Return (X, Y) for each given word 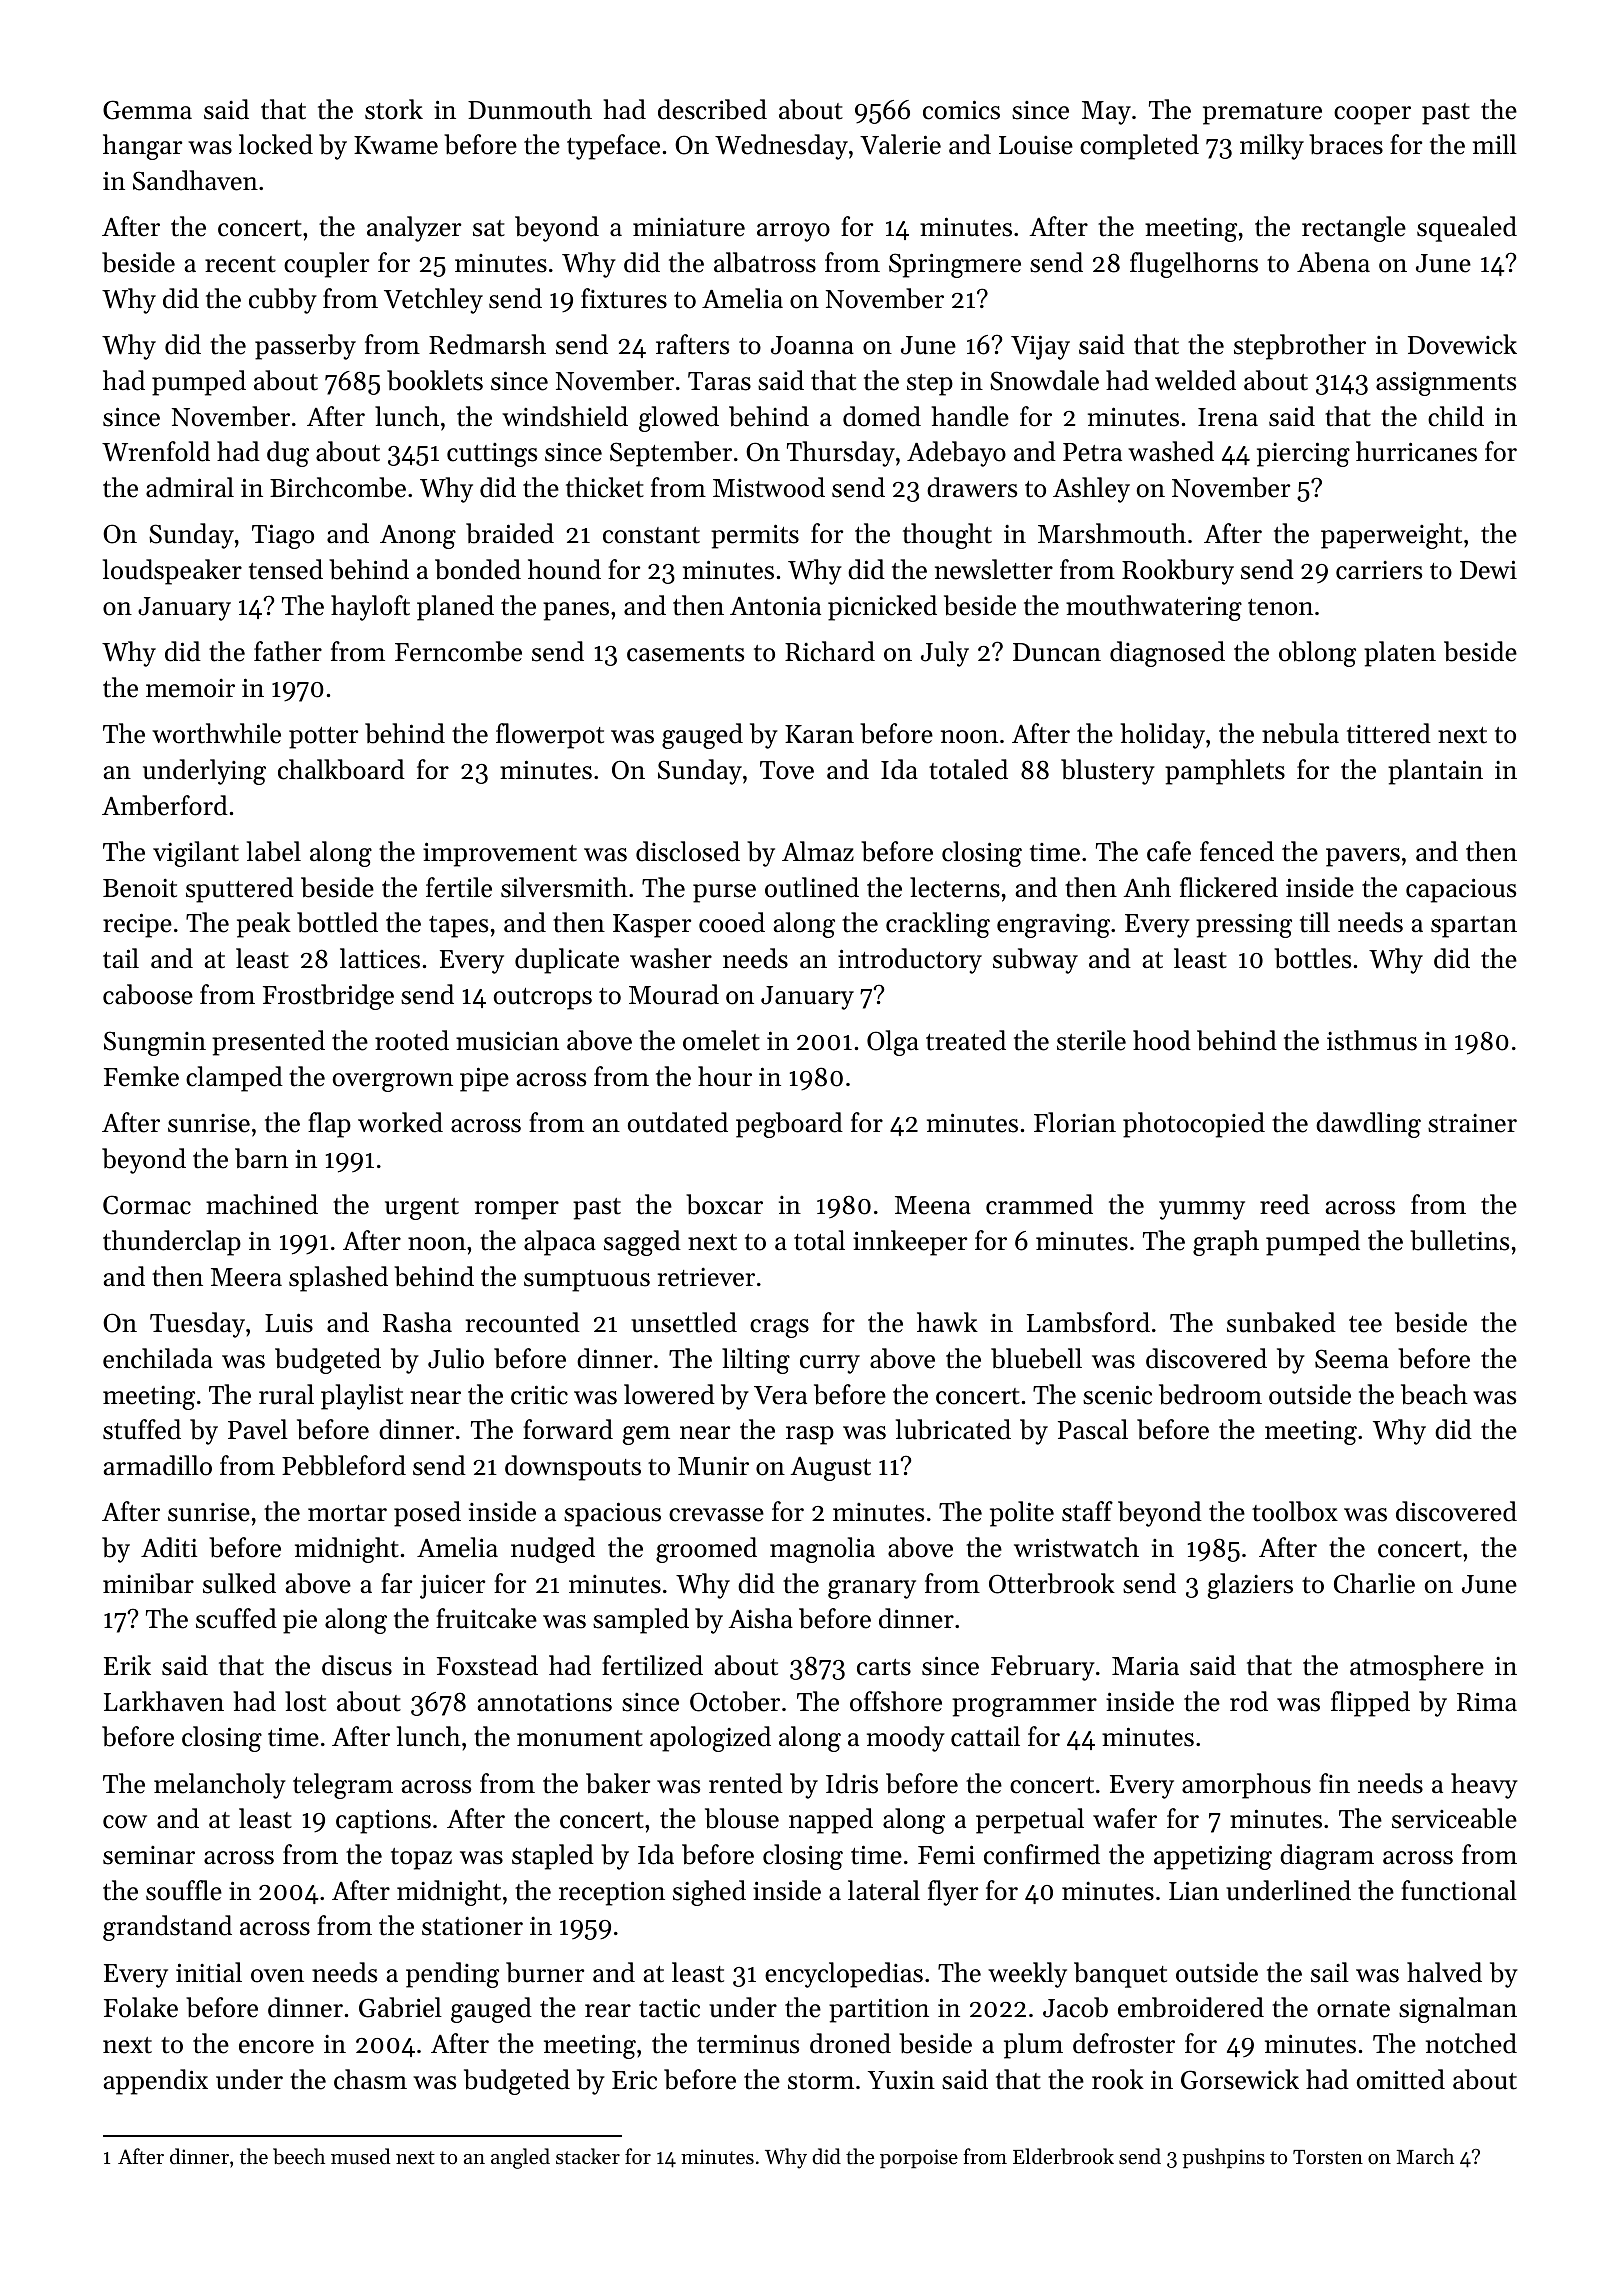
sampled (641, 1621)
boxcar (724, 1204)
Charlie (1374, 1583)
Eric (634, 2080)
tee (1365, 1324)
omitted (1401, 2079)
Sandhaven (195, 180)
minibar (148, 1583)
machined (262, 1204)
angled (520, 2158)
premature (1262, 114)
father (288, 651)
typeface (613, 147)
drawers (972, 487)
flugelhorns (1194, 265)
